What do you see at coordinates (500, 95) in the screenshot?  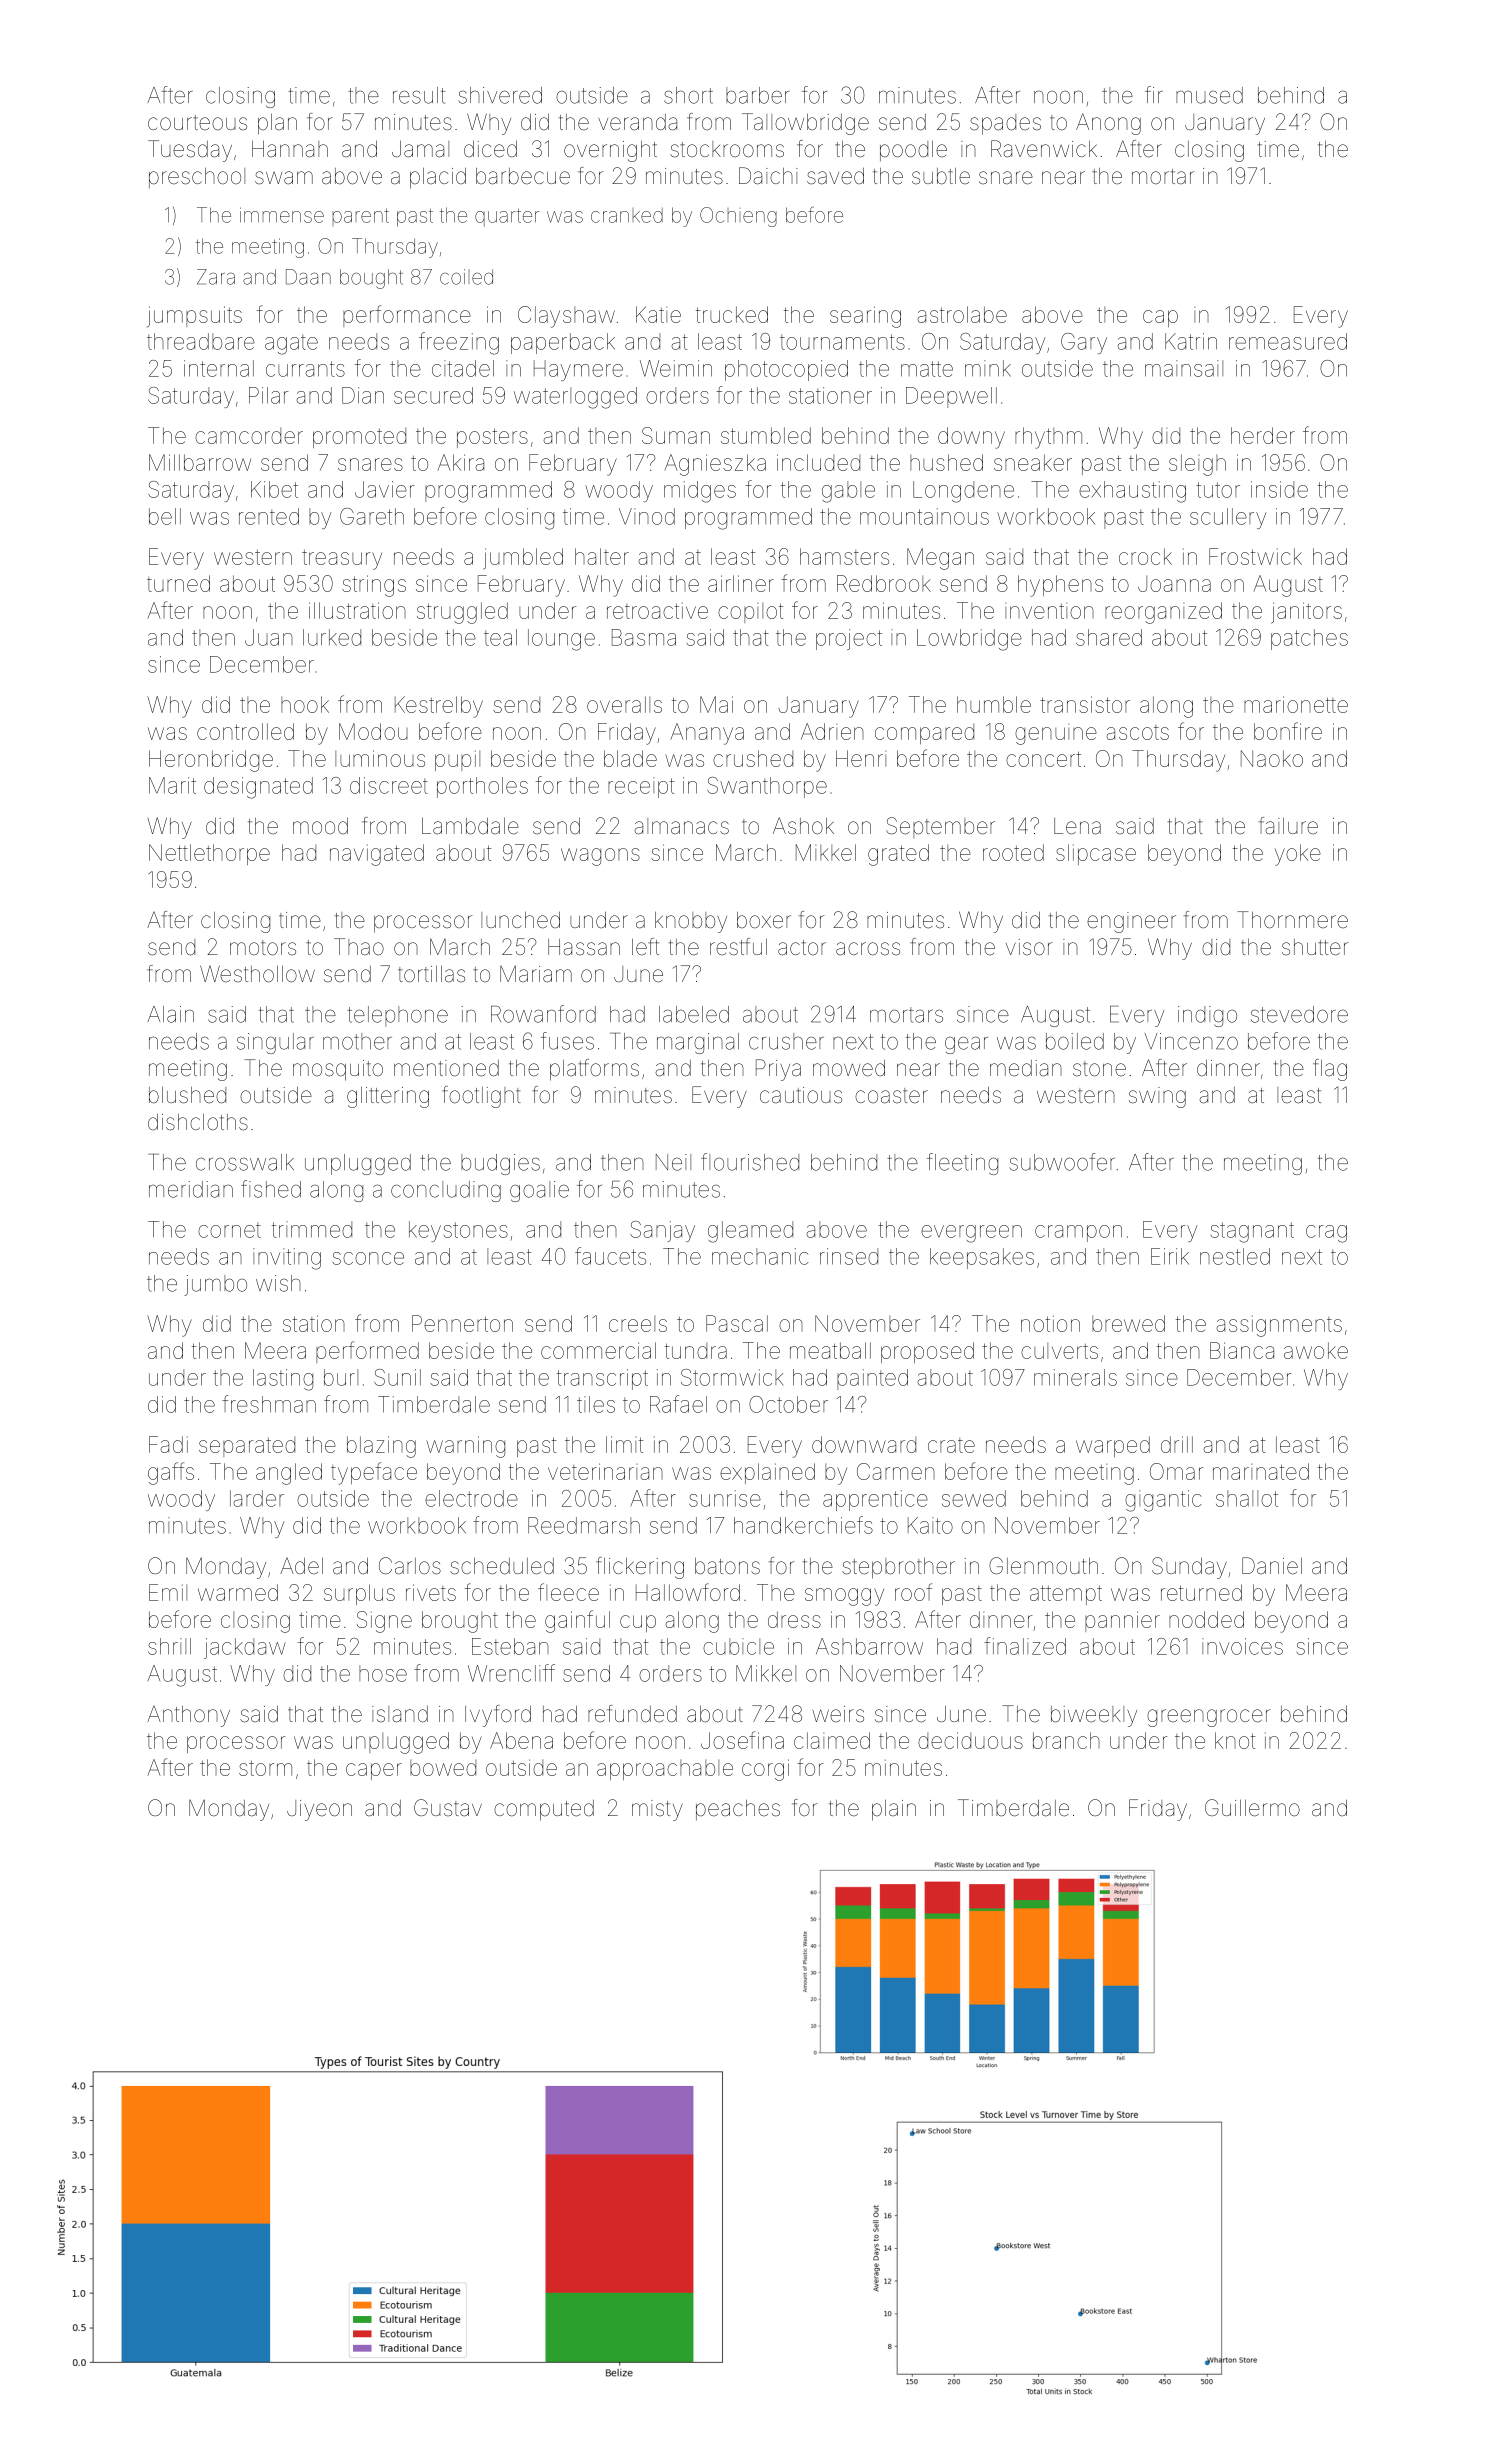 I see `shivered` at bounding box center [500, 95].
